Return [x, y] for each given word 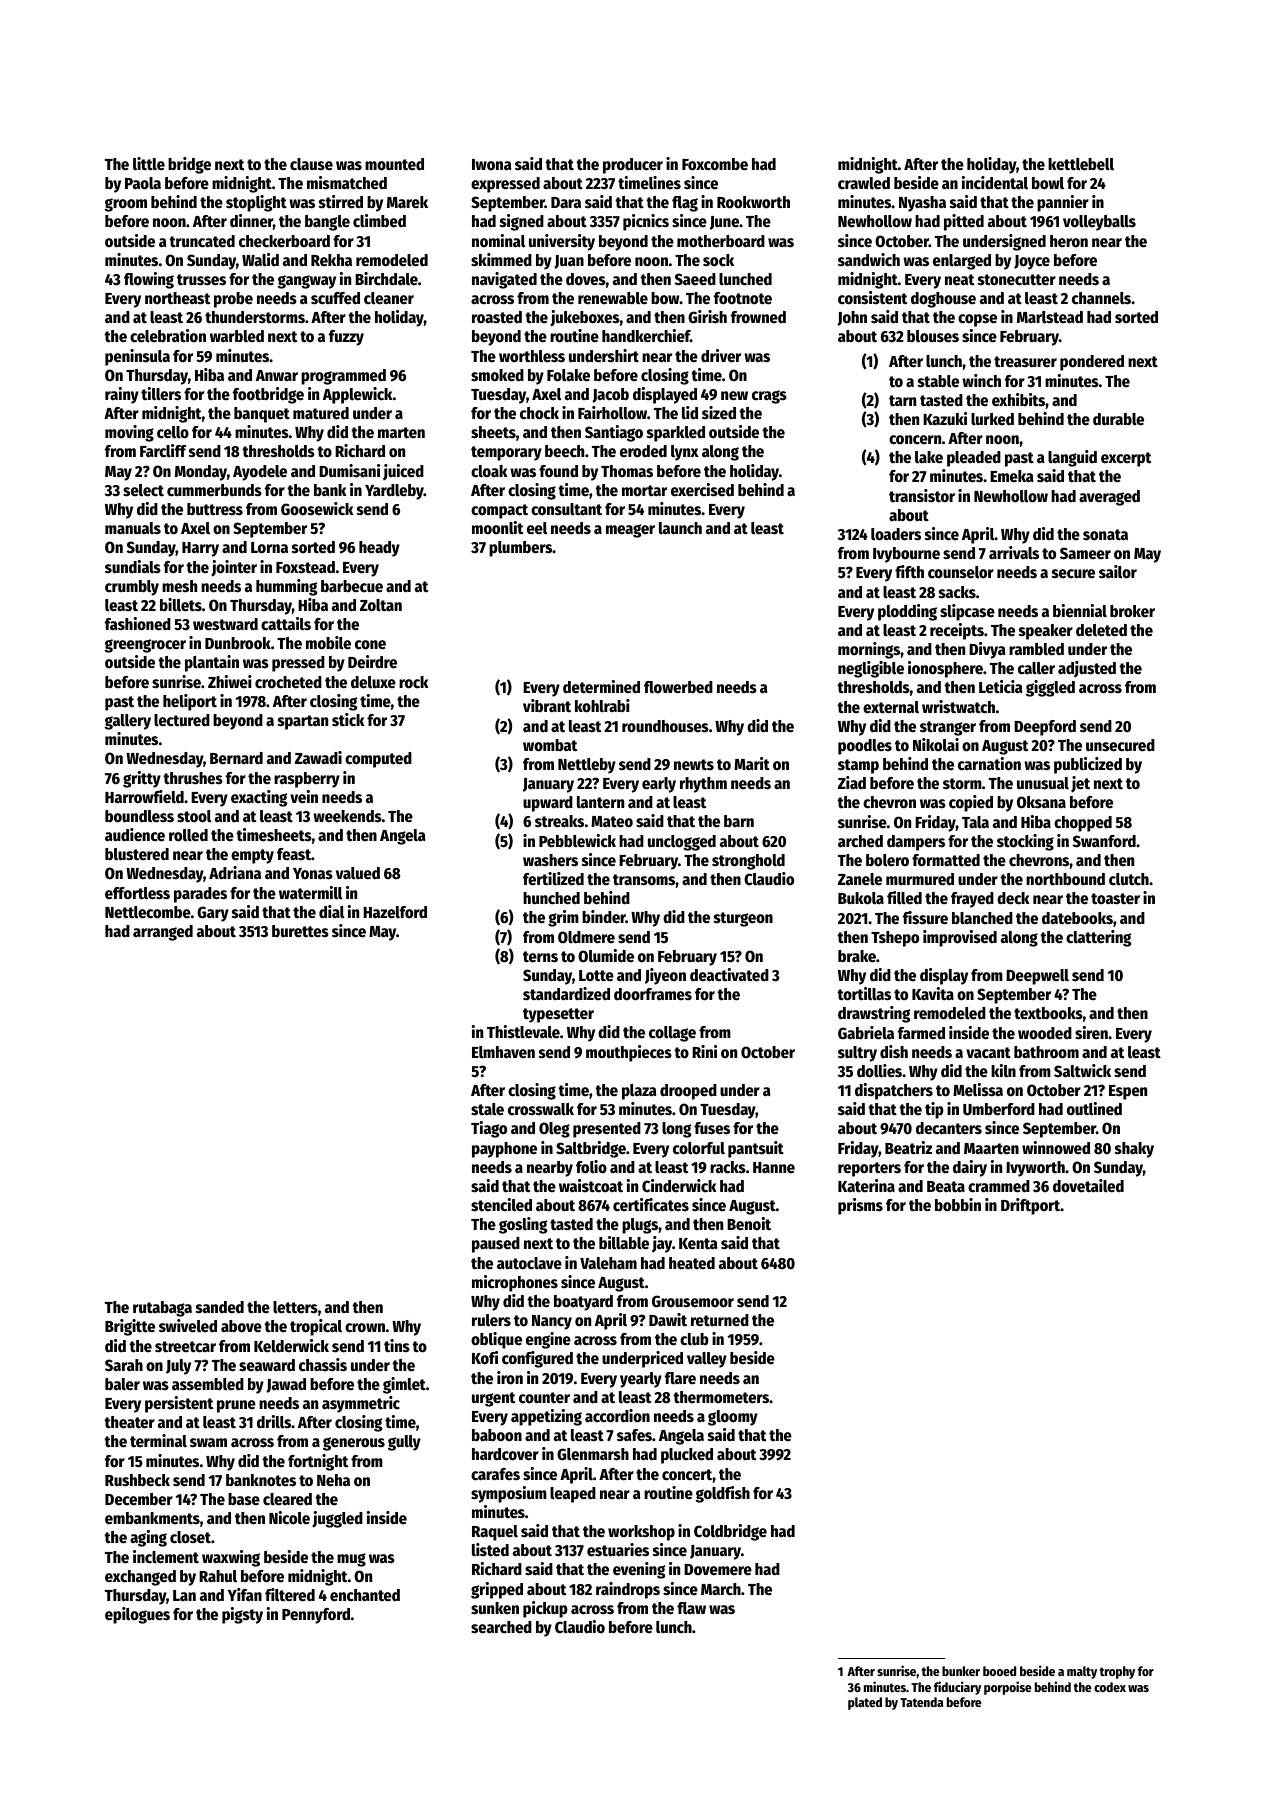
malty [1082, 1672]
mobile [328, 643]
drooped [688, 1092]
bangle [327, 223]
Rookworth [753, 202]
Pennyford [316, 1616]
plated [865, 1703]
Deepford [1045, 728]
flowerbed [678, 687]
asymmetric [361, 1404]
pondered [1092, 363]
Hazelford [395, 912]
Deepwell [1037, 977]
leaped [573, 1495]
